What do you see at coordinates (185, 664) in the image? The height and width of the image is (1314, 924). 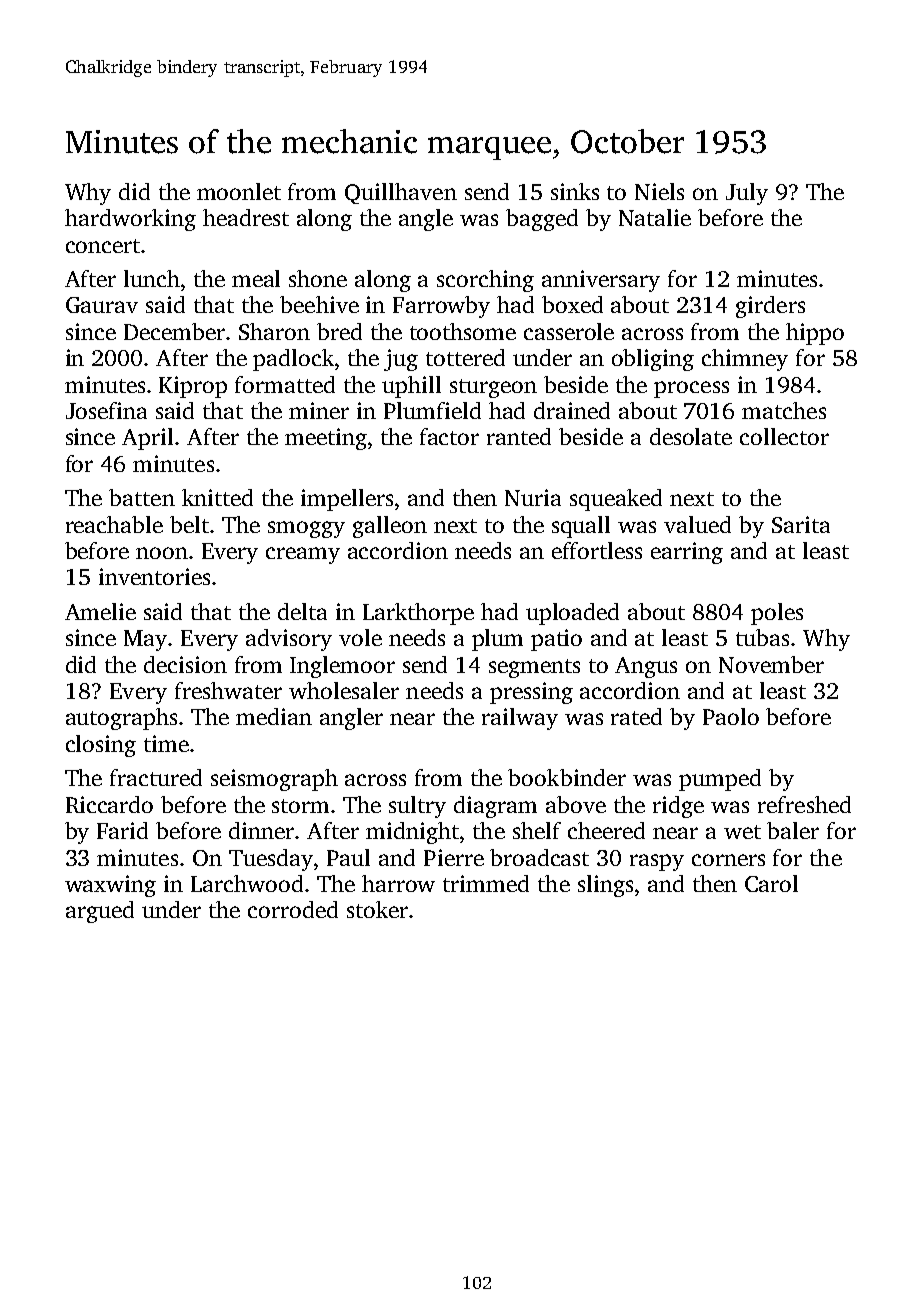 I see `decision` at bounding box center [185, 664].
